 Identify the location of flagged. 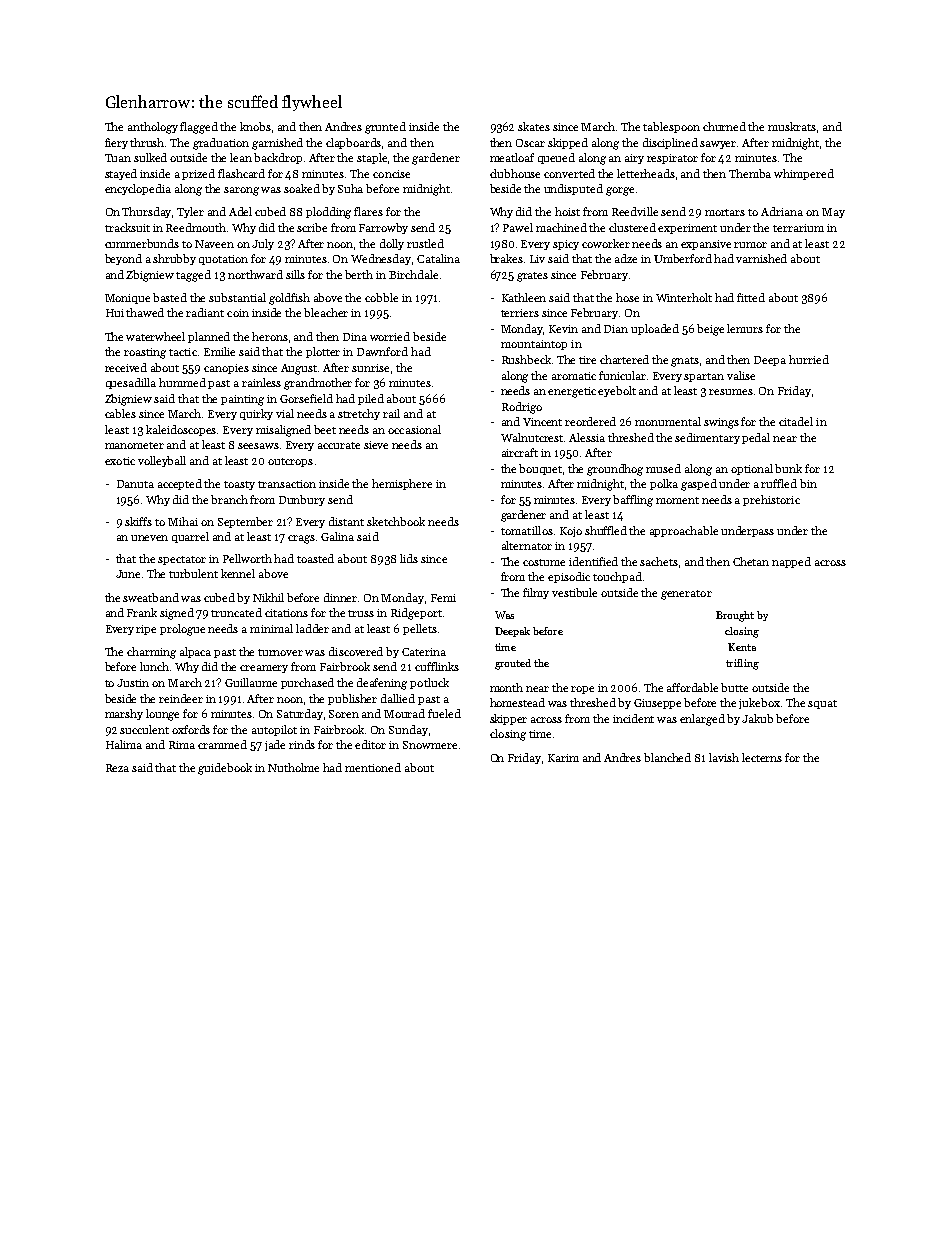
(199, 128).
